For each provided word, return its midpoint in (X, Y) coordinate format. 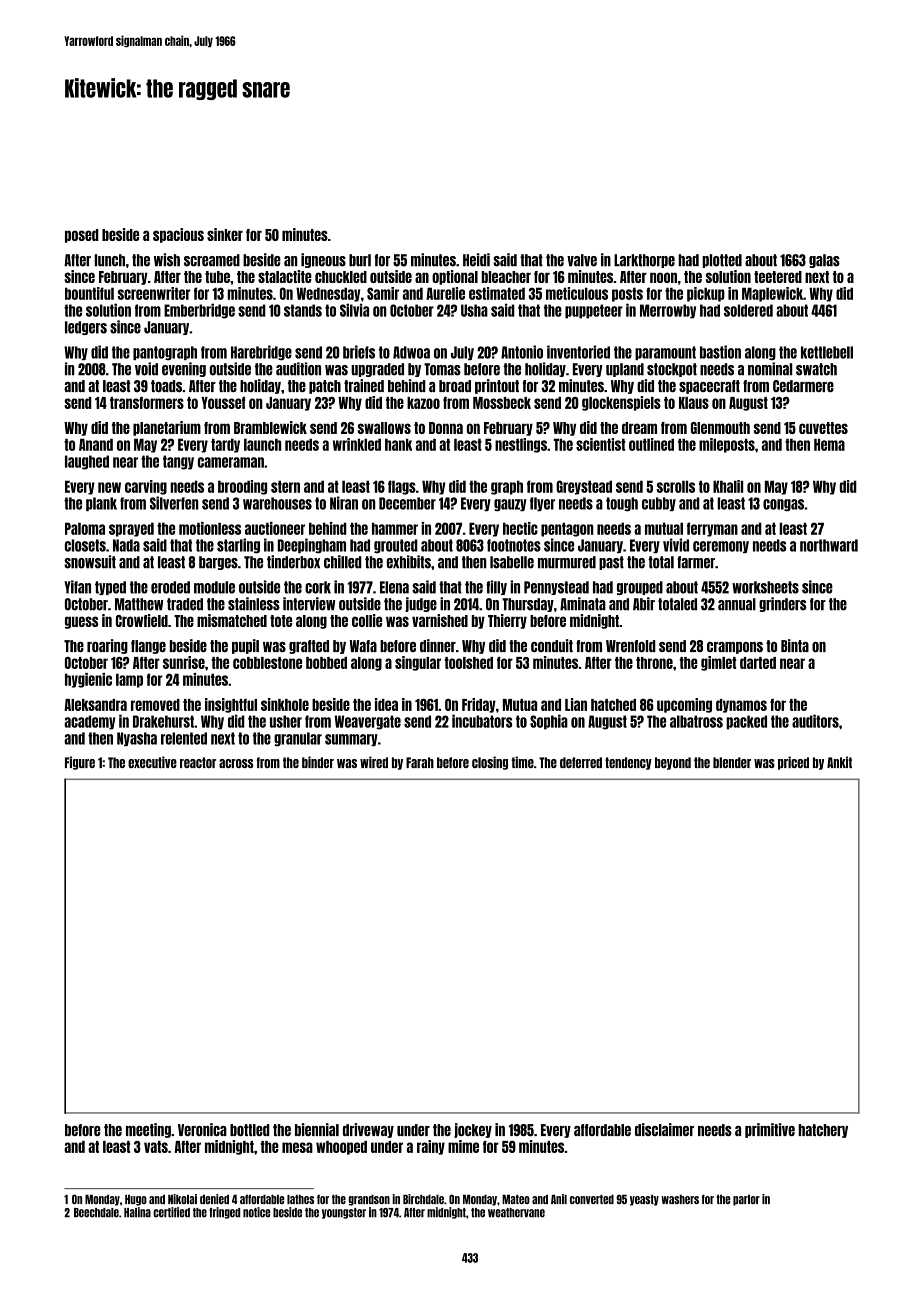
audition (298, 369)
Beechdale (96, 1213)
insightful (231, 705)
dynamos (741, 706)
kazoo (423, 403)
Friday (479, 705)
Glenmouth (720, 428)
